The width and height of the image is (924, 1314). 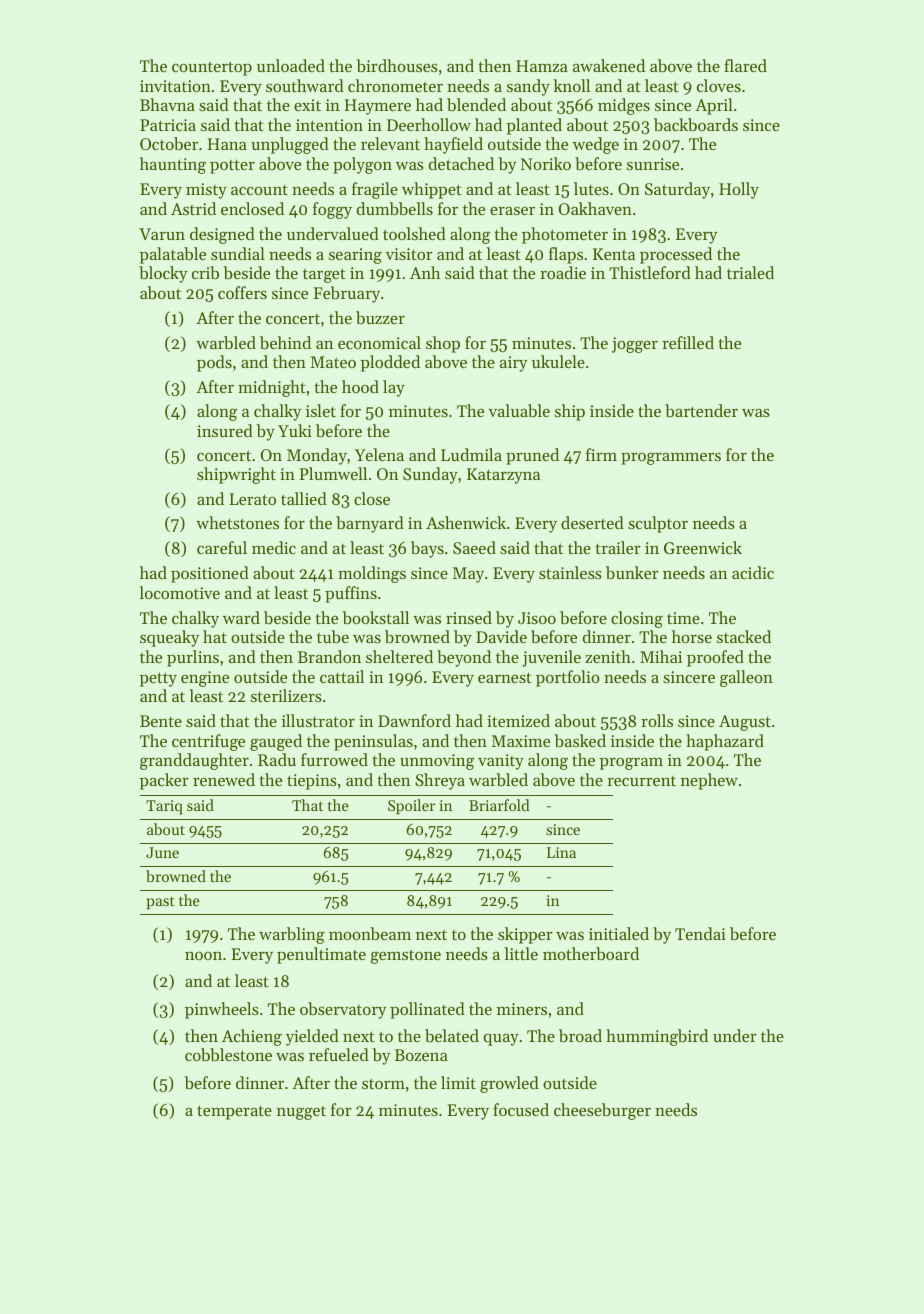 I want to click on refilled, so click(x=688, y=342).
